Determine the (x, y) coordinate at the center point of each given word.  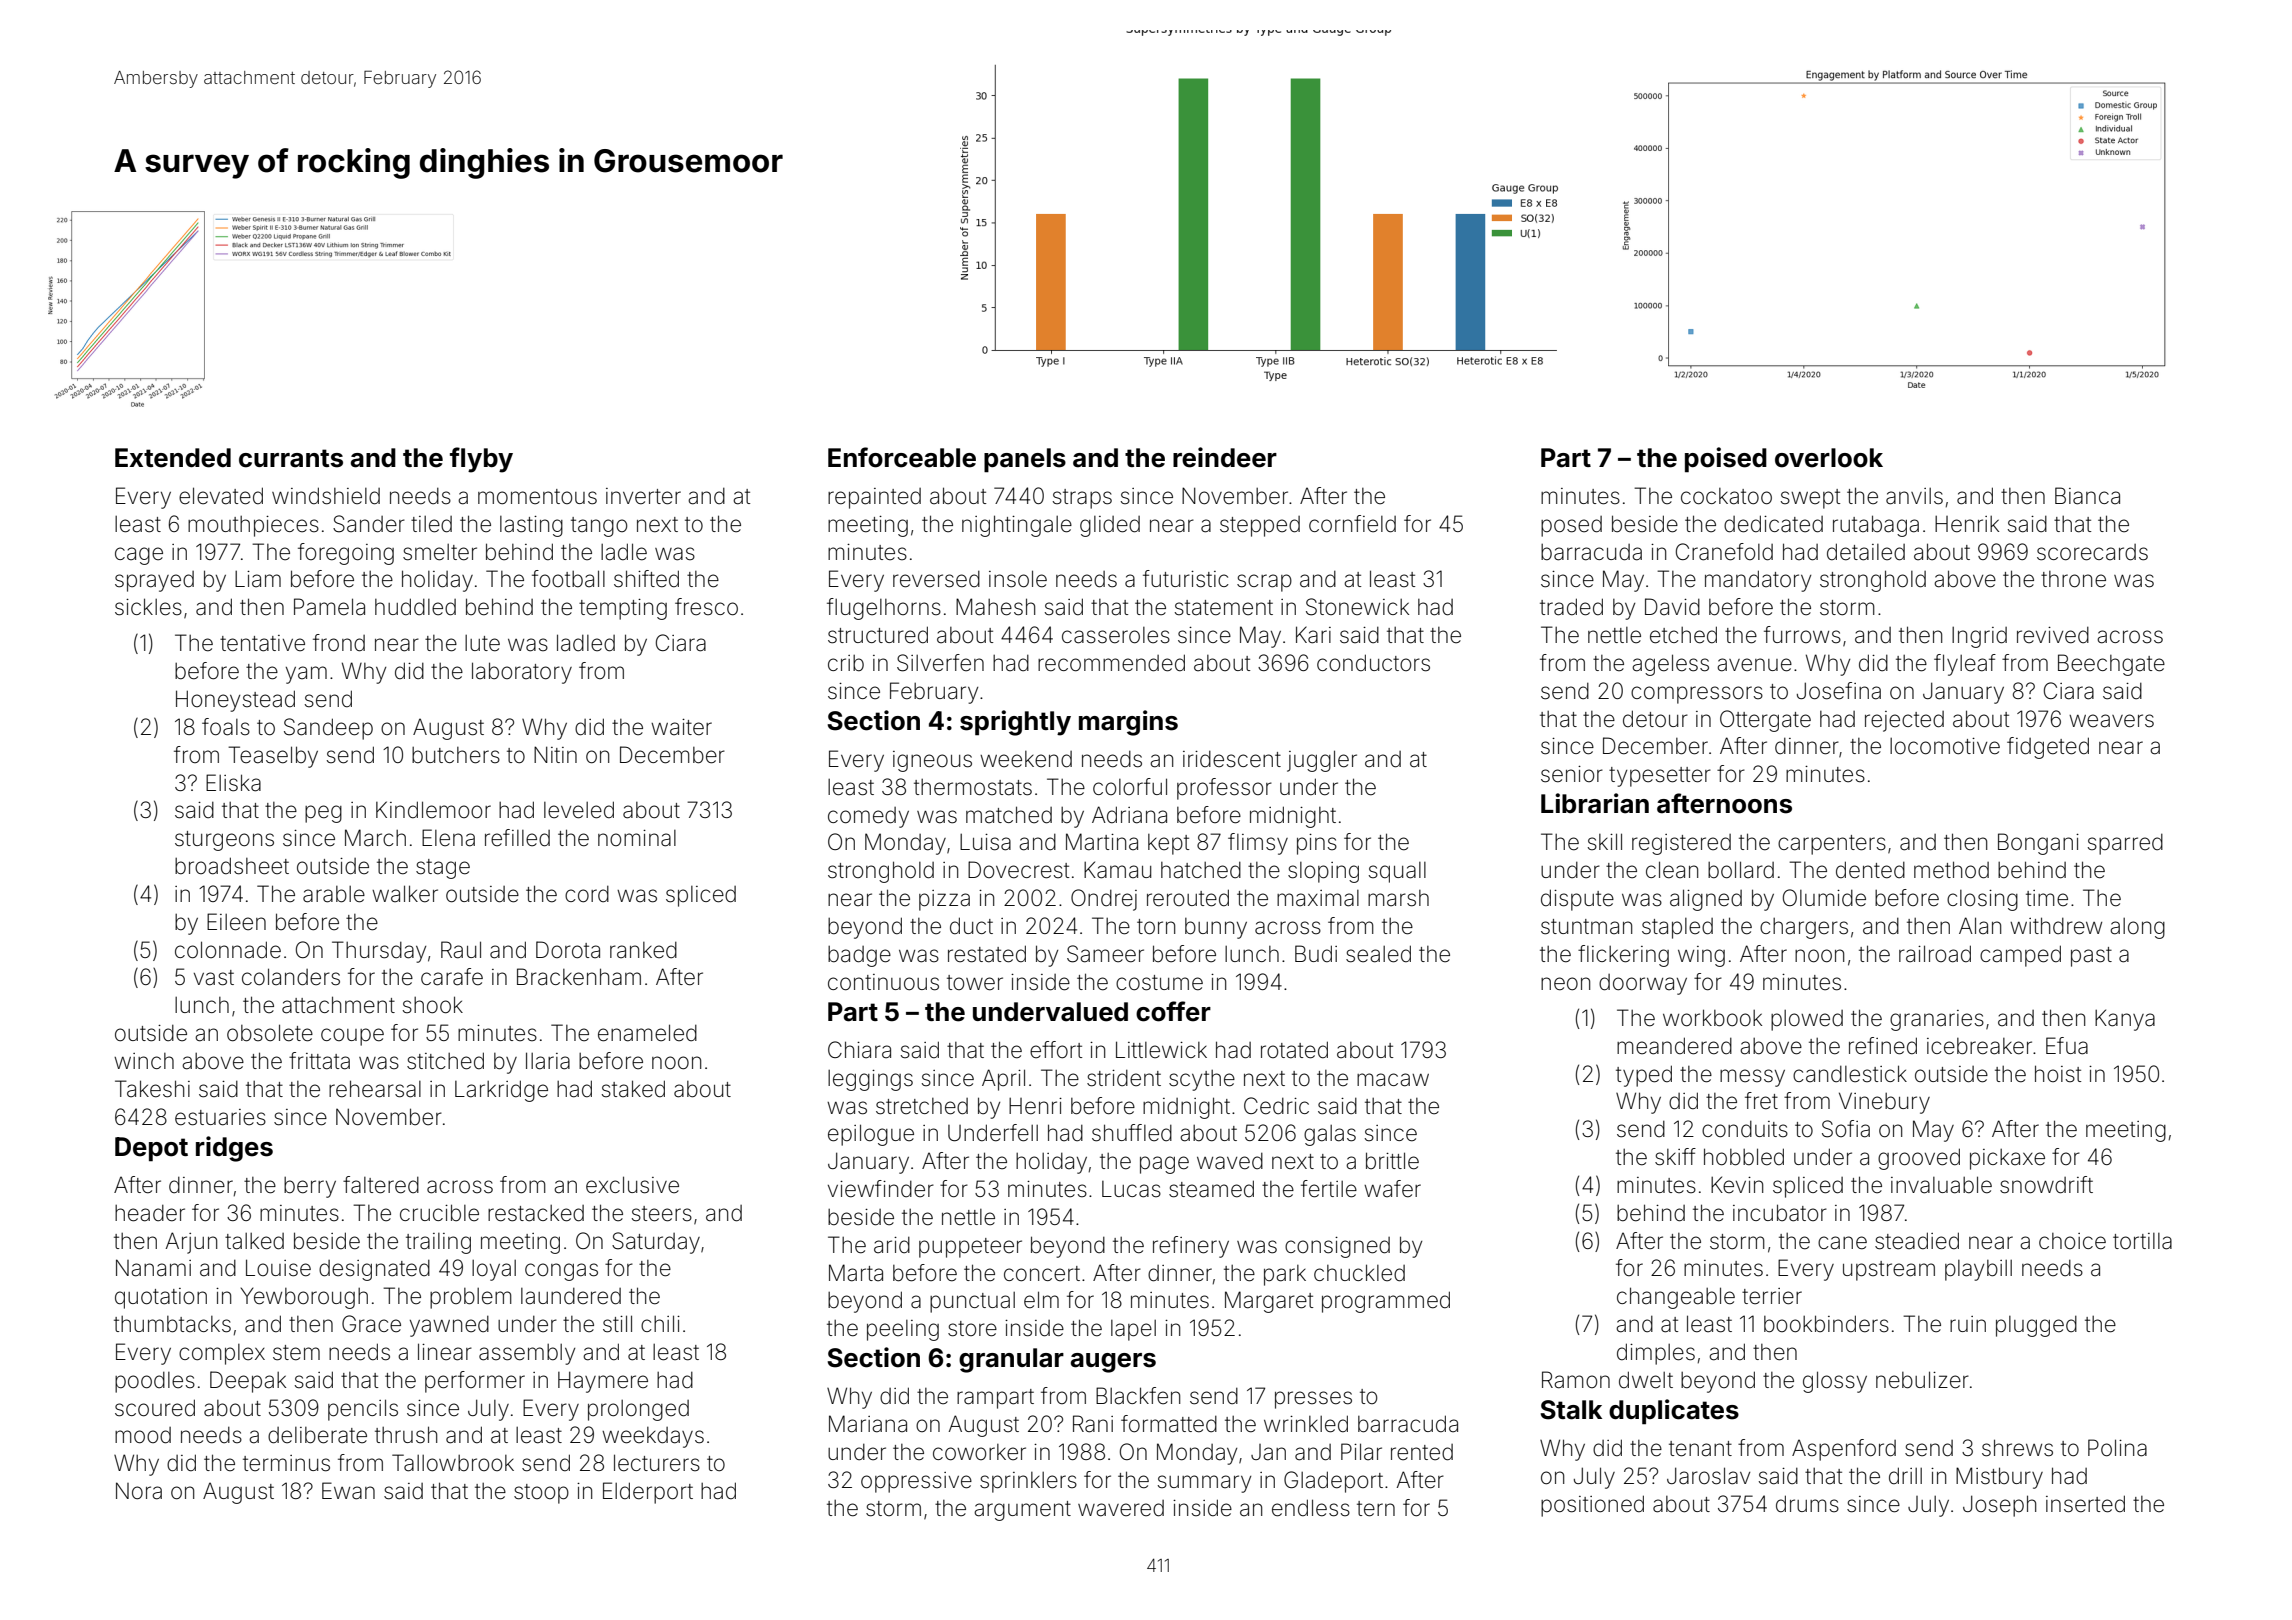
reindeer (1225, 457)
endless (1311, 1508)
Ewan (348, 1491)
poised (1726, 460)
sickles (148, 607)
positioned (1592, 1506)
